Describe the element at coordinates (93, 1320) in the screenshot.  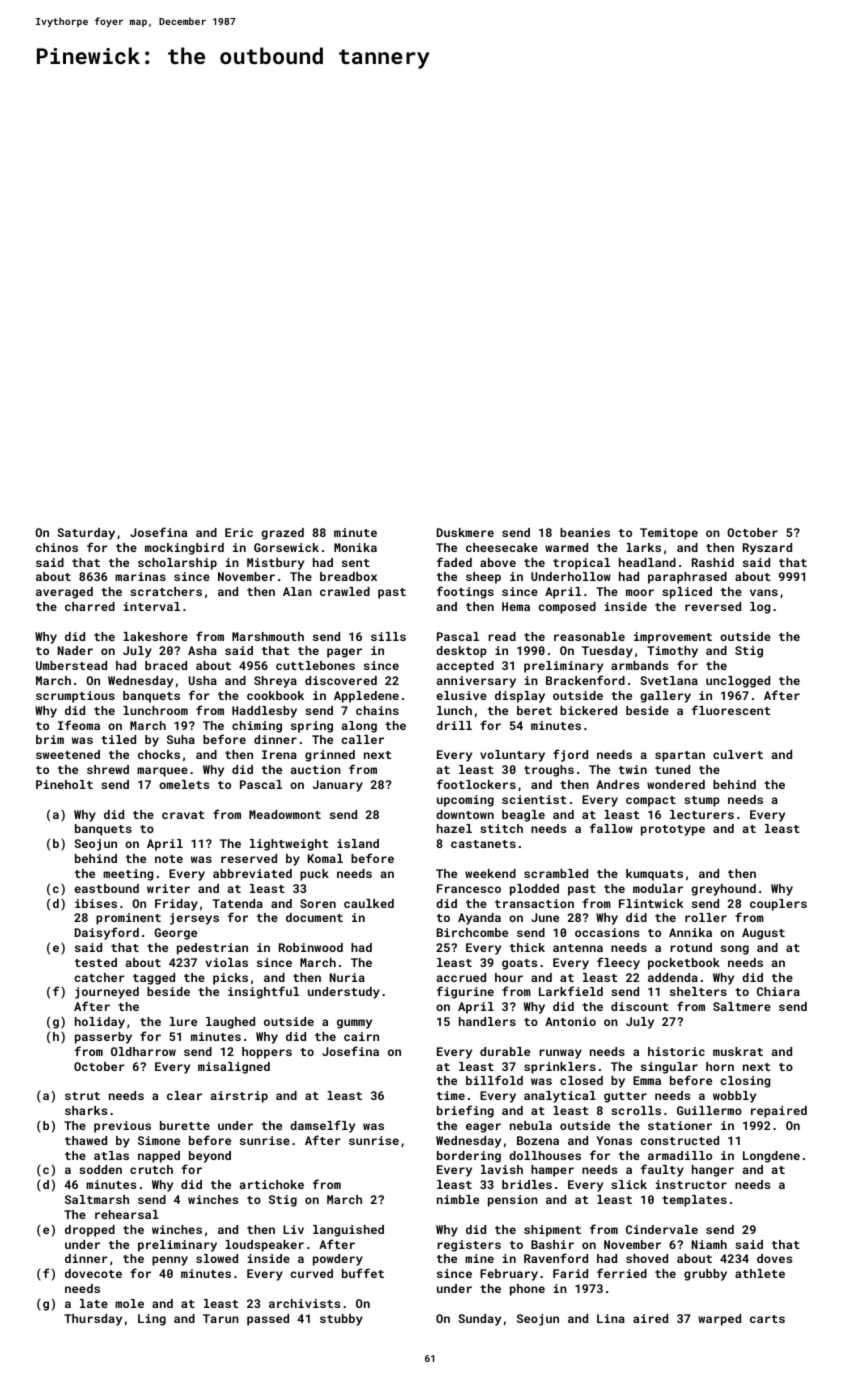
I see `Thursday` at that location.
